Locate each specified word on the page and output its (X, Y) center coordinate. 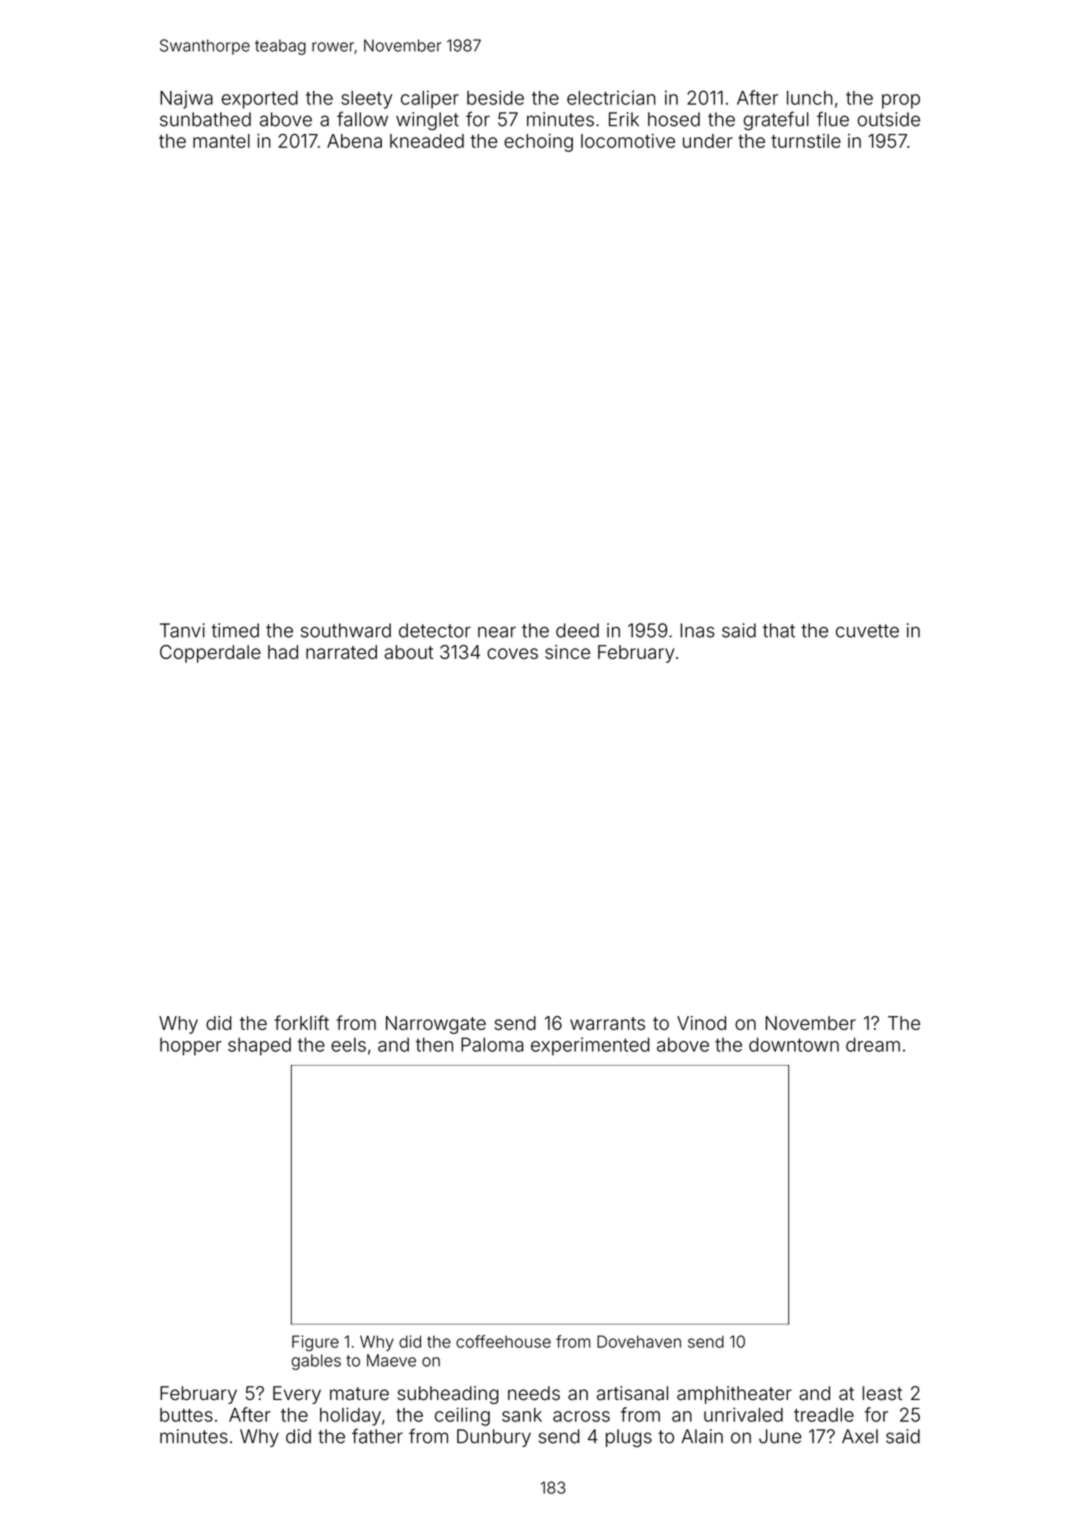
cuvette (867, 631)
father (377, 1436)
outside (889, 119)
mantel (221, 141)
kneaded (427, 141)
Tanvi (182, 630)
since (567, 652)
